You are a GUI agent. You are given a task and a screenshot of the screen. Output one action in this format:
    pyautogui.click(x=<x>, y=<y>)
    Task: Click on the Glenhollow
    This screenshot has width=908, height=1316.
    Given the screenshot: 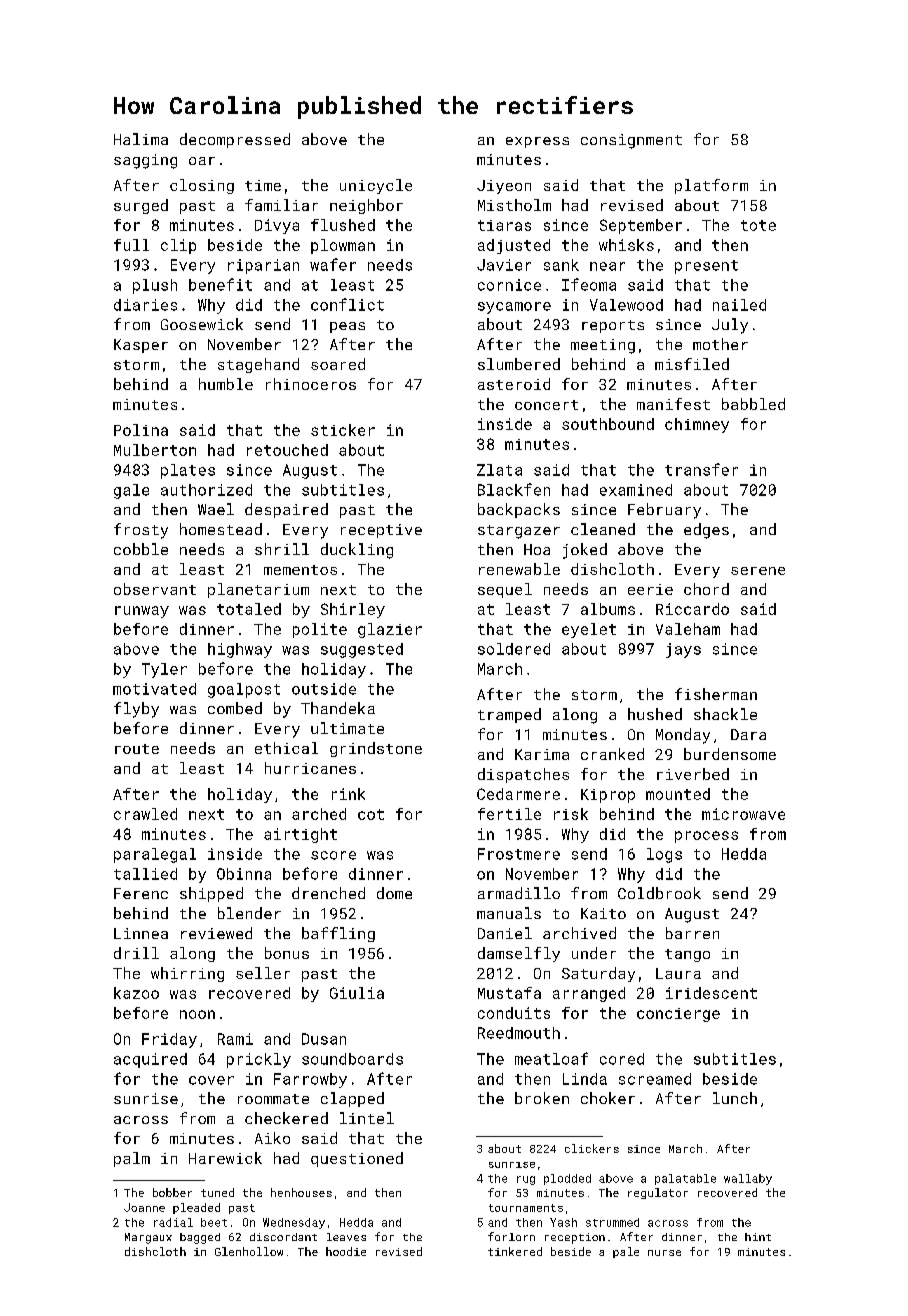 What is the action you would take?
    pyautogui.click(x=249, y=1251)
